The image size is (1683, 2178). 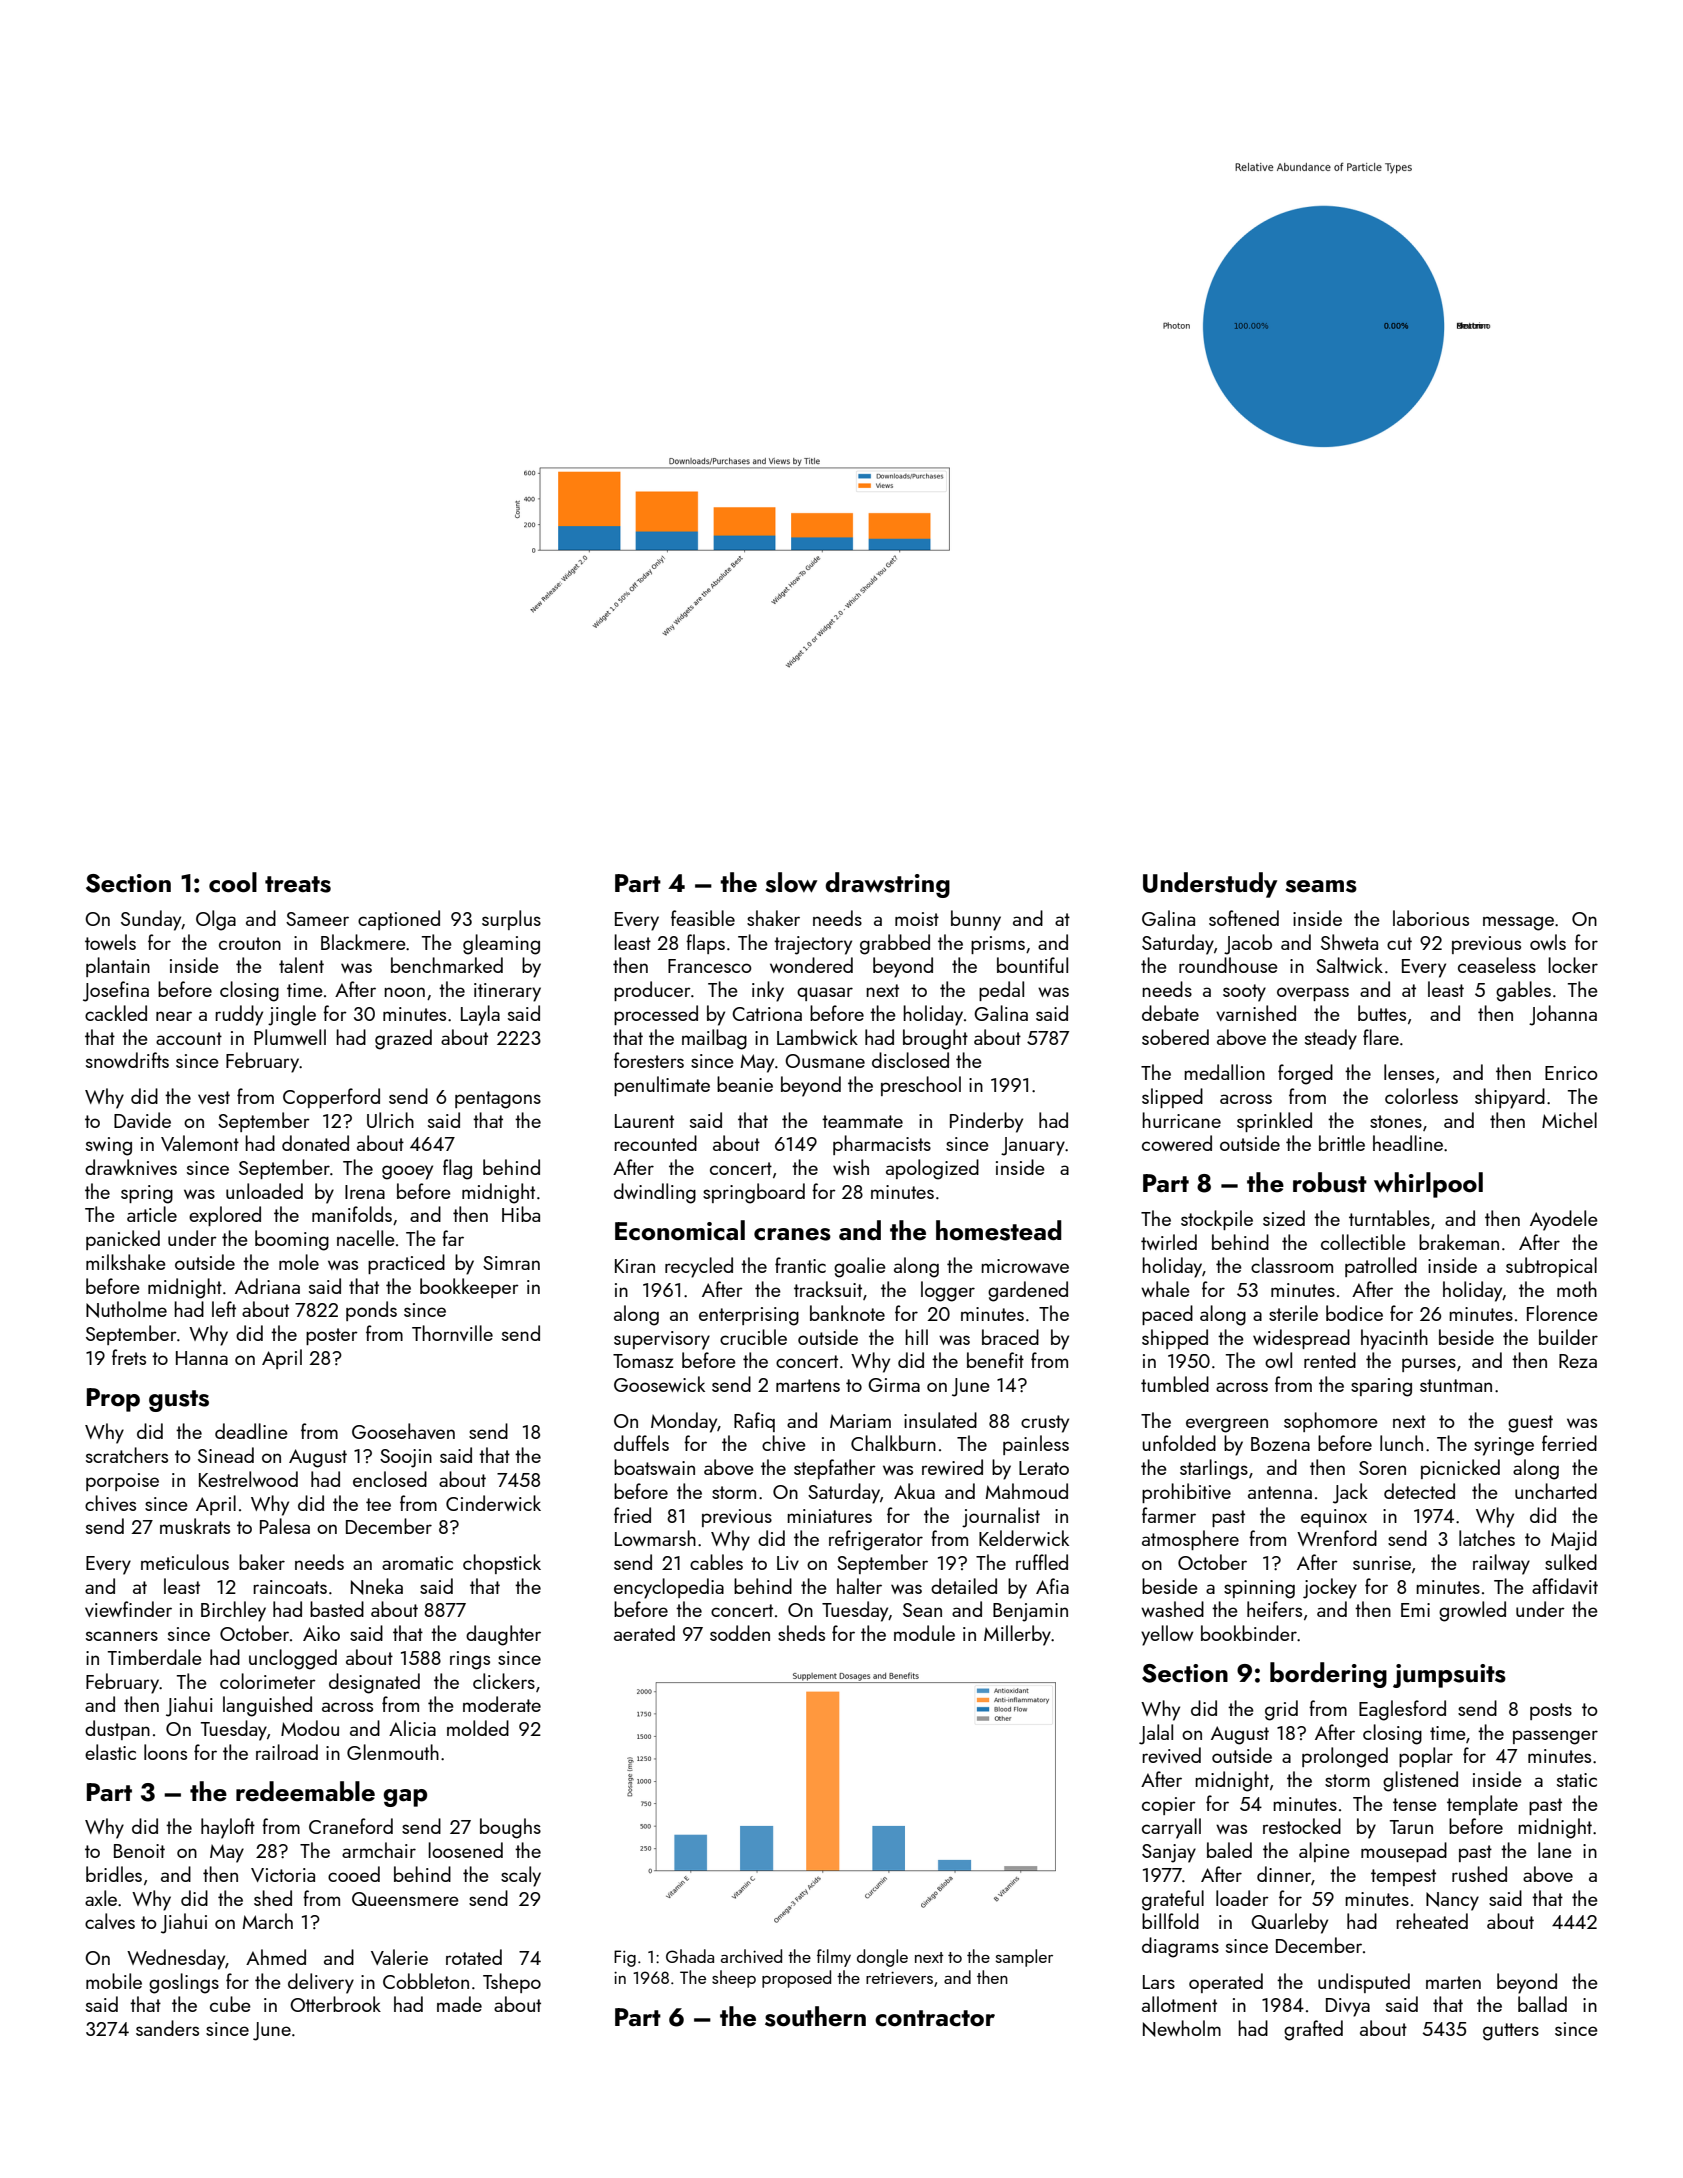 What do you see at coordinates (740, 1633) in the page?
I see `sodden` at bounding box center [740, 1633].
